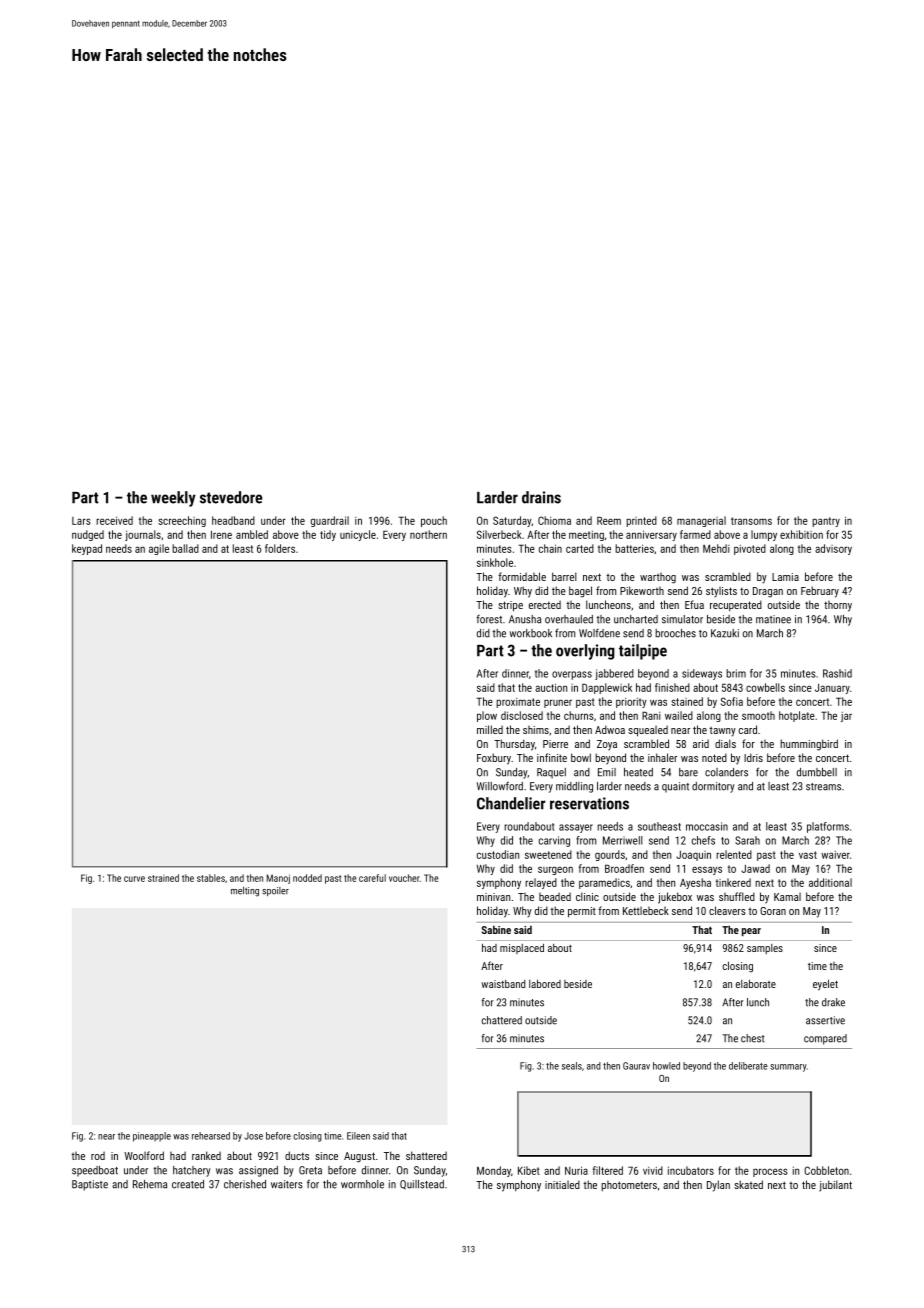 The image size is (924, 1308). Describe the element at coordinates (426, 1155) in the document. I see `shattered` at that location.
